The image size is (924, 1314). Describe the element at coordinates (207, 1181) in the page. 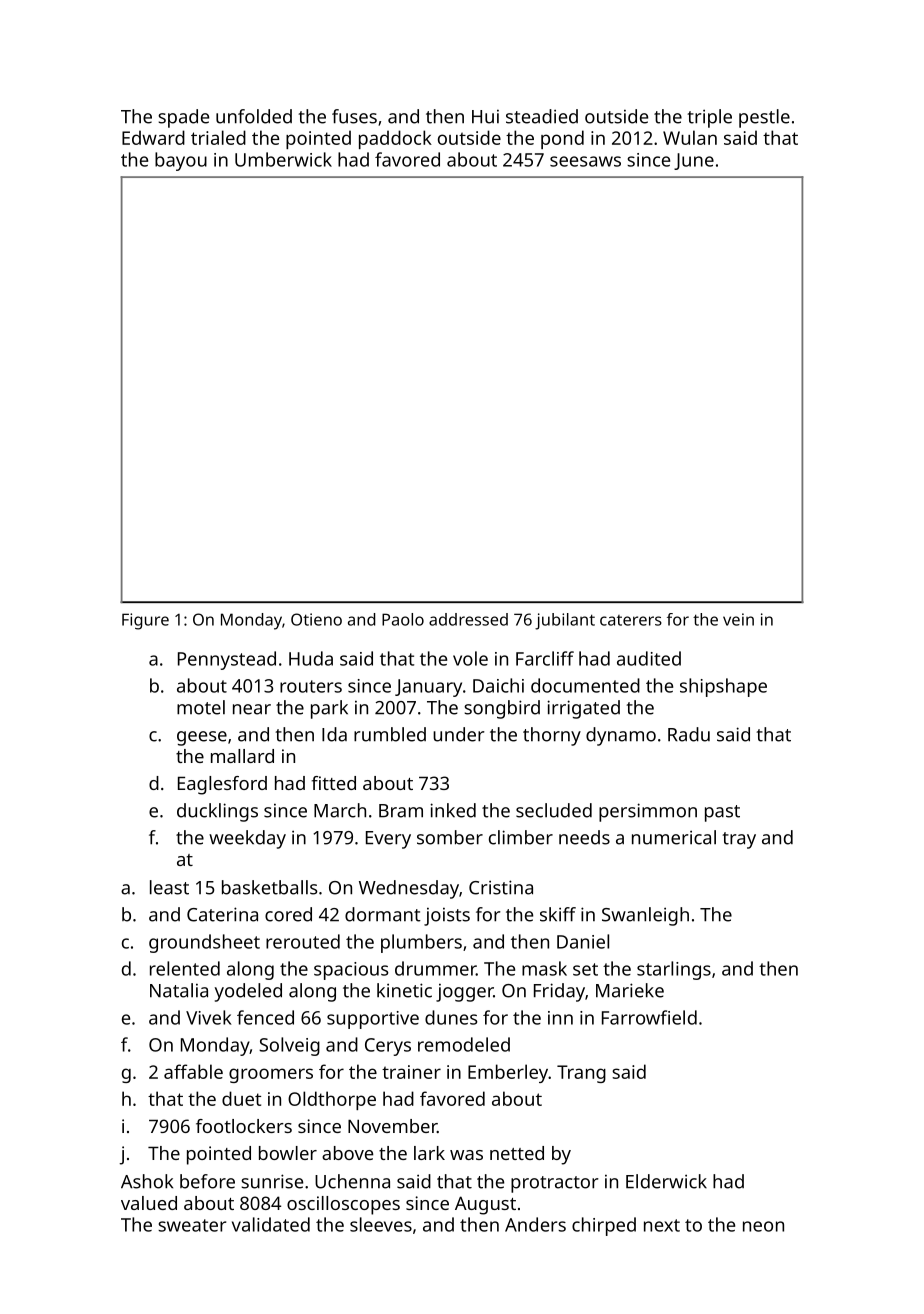

I see `before` at that location.
